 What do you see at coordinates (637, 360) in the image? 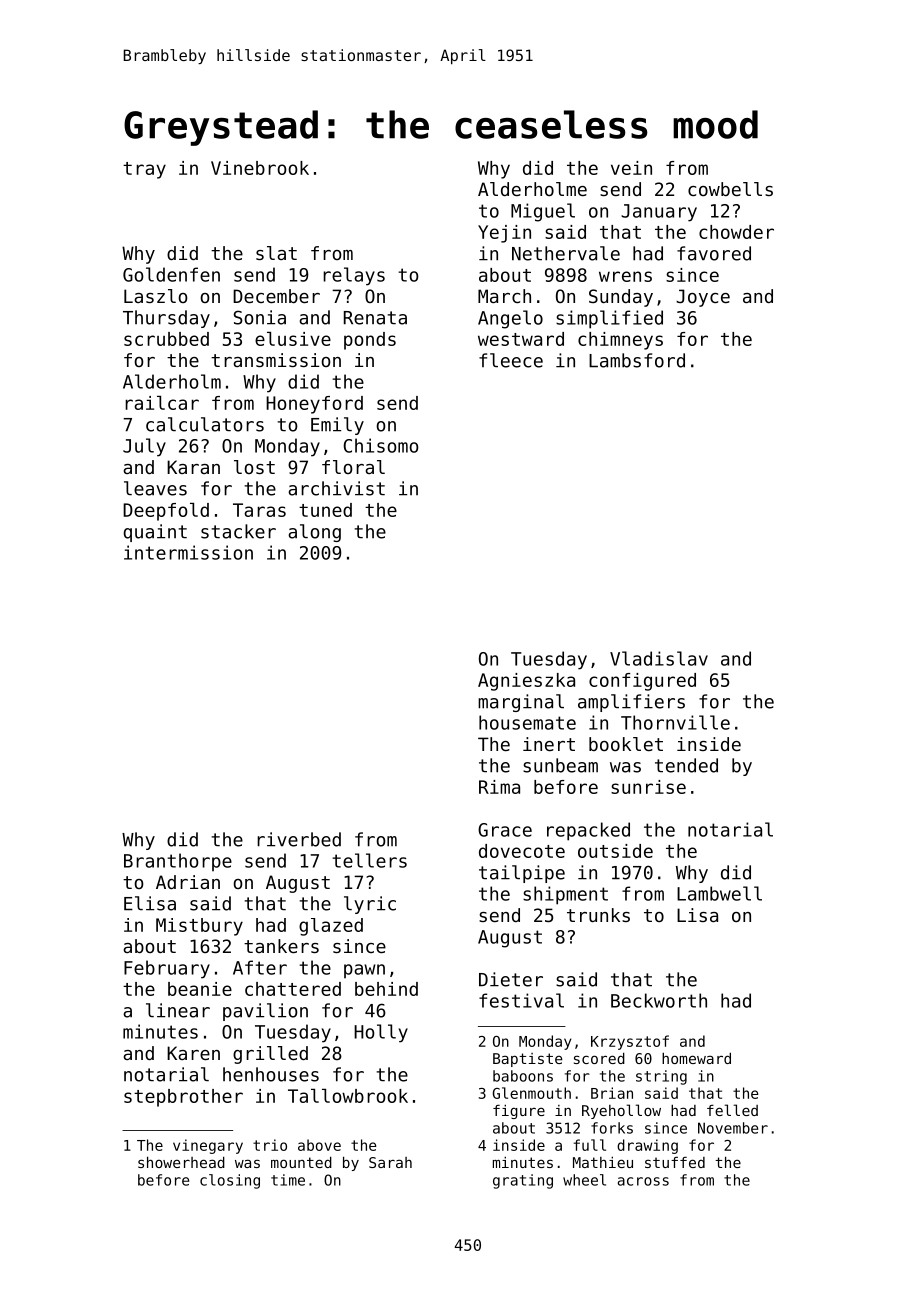
I see `Lambsford` at bounding box center [637, 360].
